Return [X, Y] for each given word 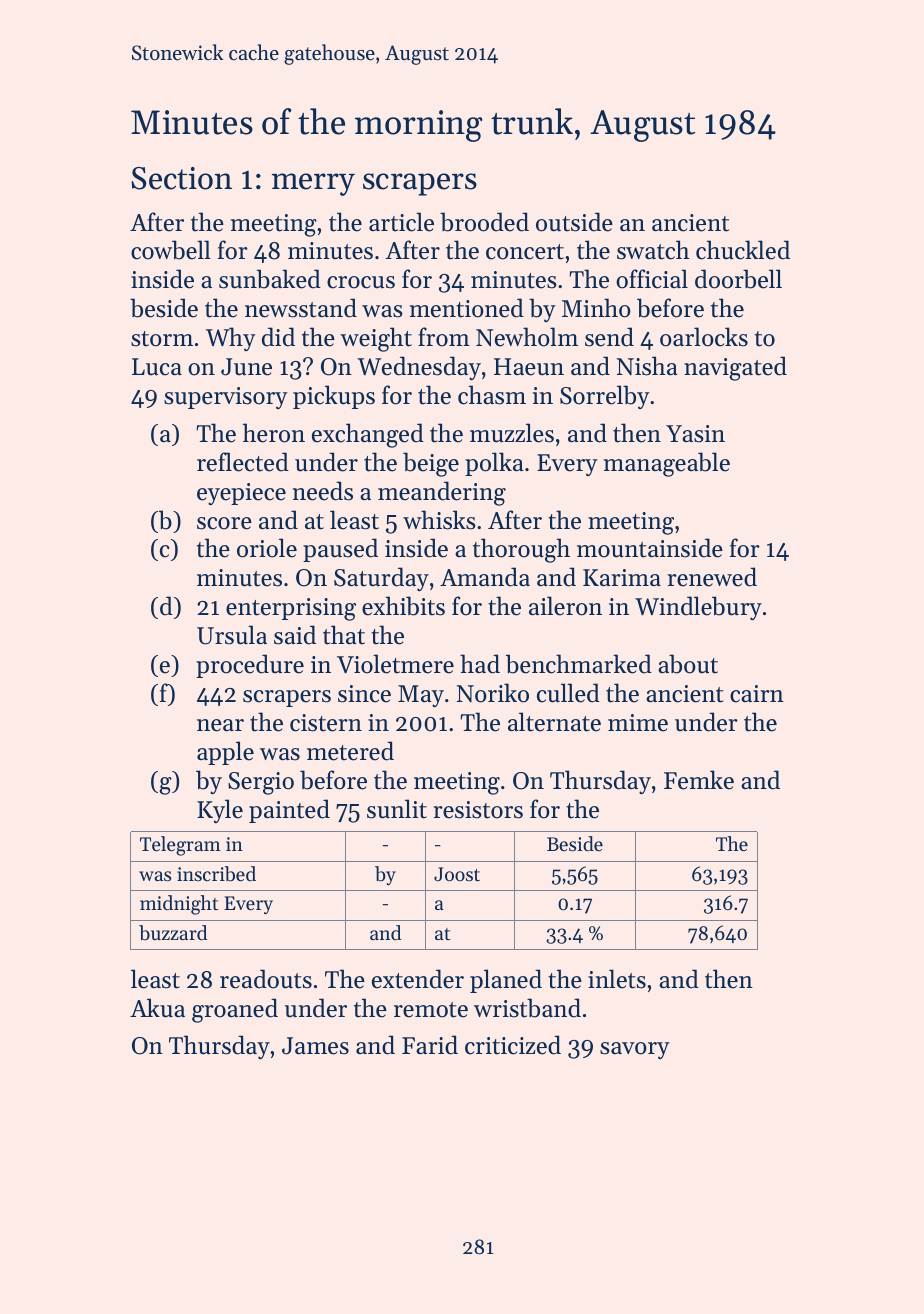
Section [181, 178]
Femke [699, 780]
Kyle [220, 811]
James [315, 1046]
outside [574, 222]
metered [350, 751]
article [401, 222]
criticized [513, 1045]
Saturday [381, 579]
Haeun [529, 367]
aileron [565, 606]
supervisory [226, 398]
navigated [735, 368]
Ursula [232, 635]
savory [635, 1050]
